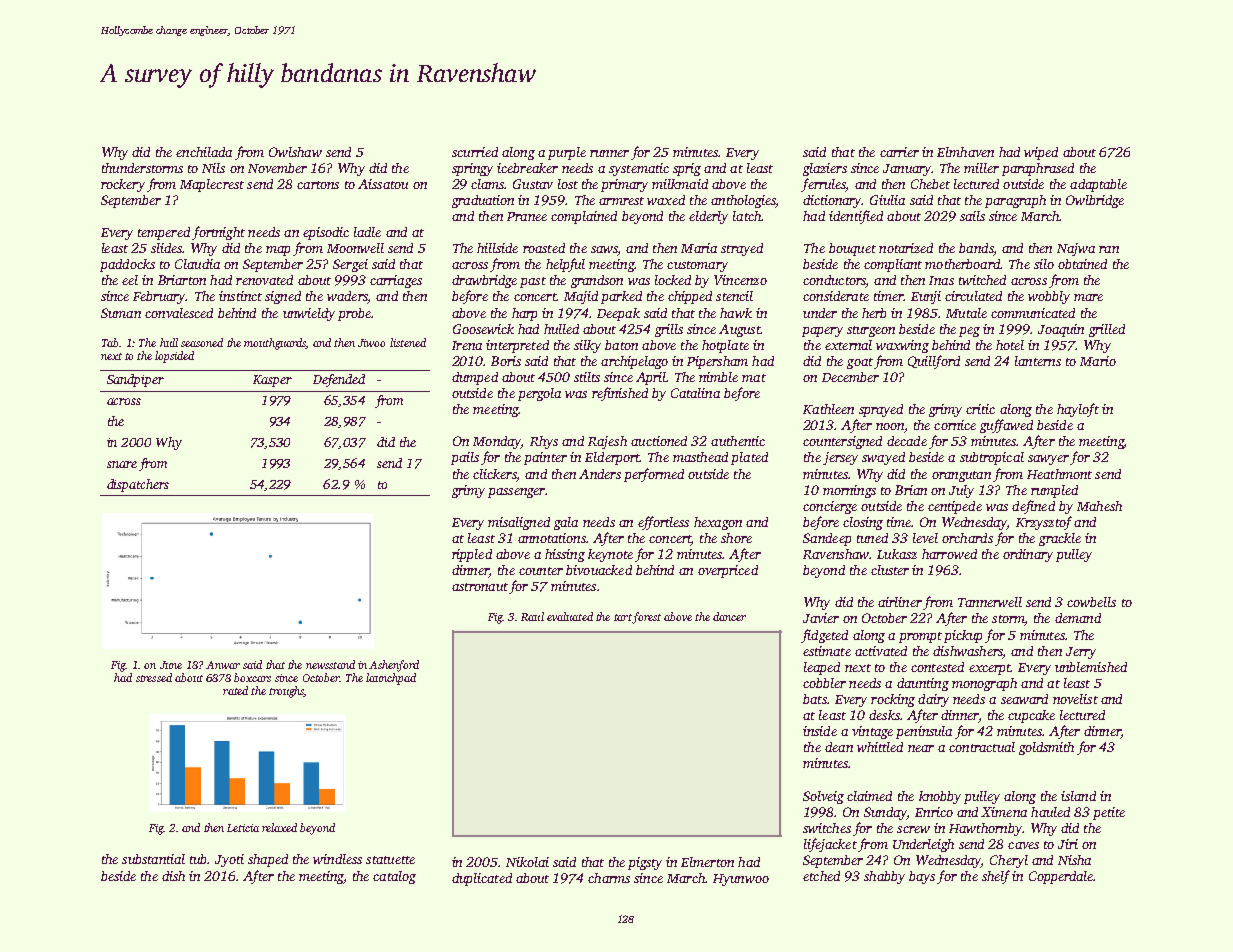 The image size is (1233, 952). Describe the element at coordinates (981, 168) in the screenshot. I see `miller` at that location.
